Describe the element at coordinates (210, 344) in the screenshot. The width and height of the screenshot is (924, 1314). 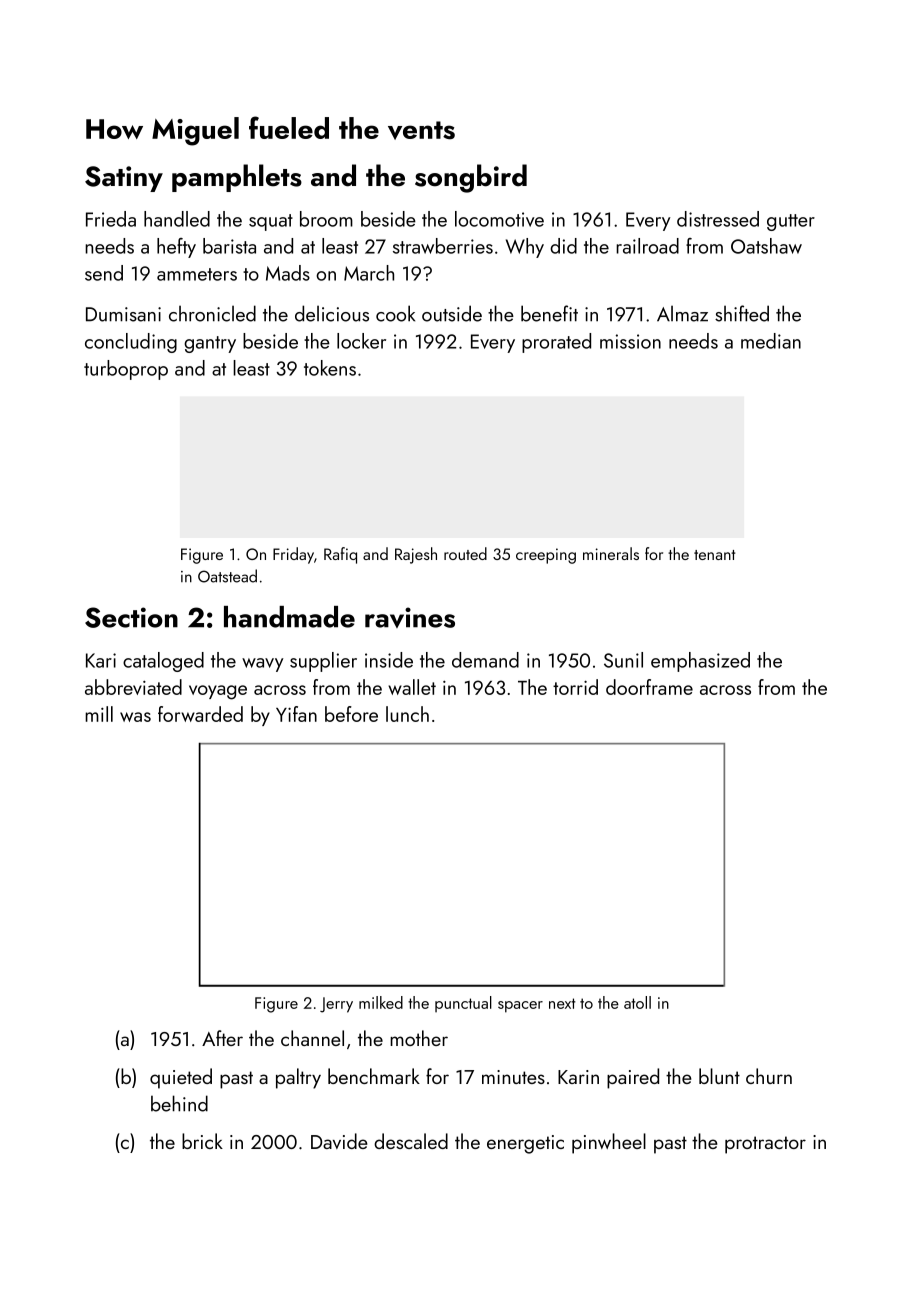
I see `gantry` at that location.
